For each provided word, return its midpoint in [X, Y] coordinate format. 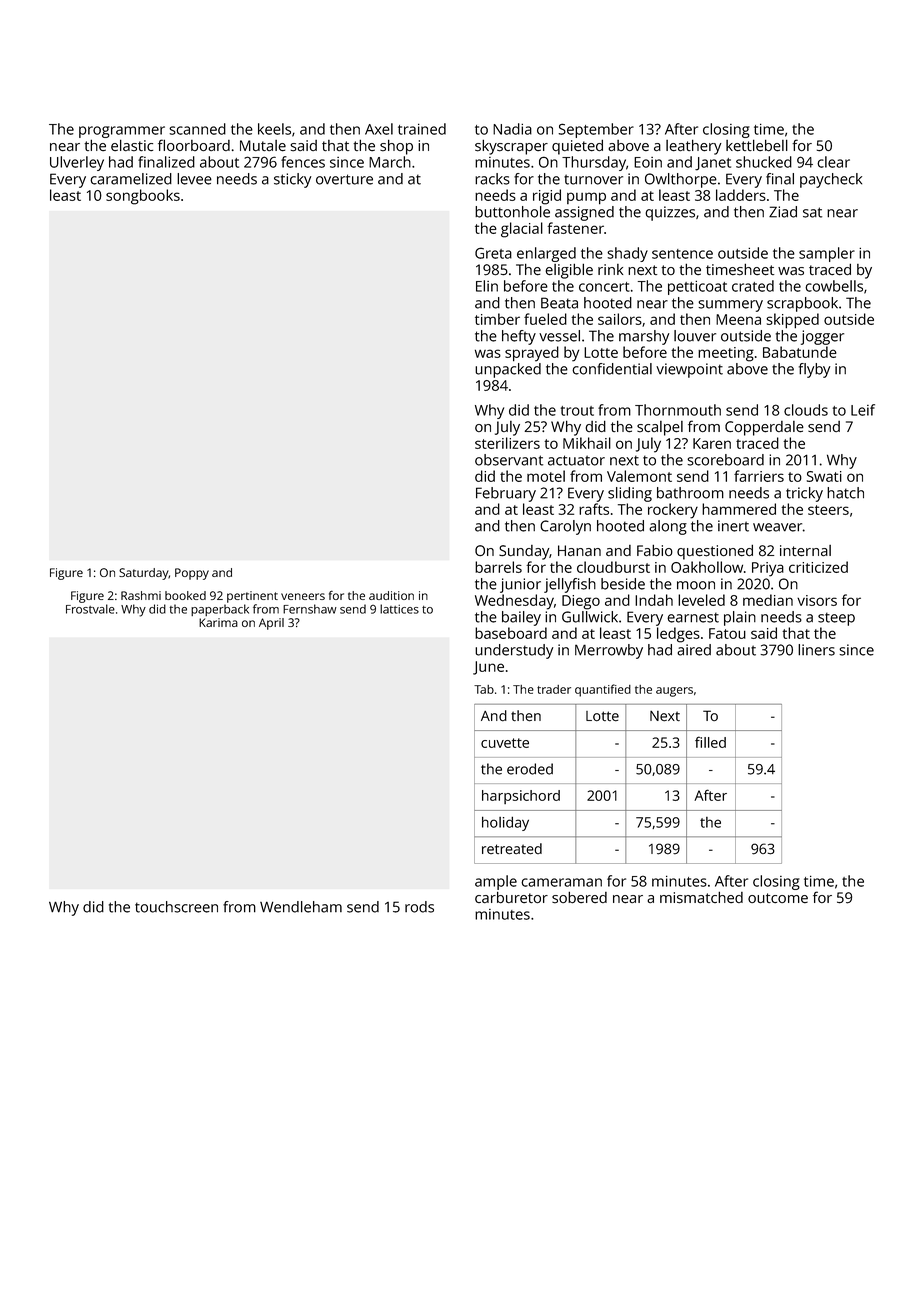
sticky [293, 180]
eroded [530, 769]
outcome [778, 898]
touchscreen [176, 907]
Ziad [783, 212]
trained [422, 129]
